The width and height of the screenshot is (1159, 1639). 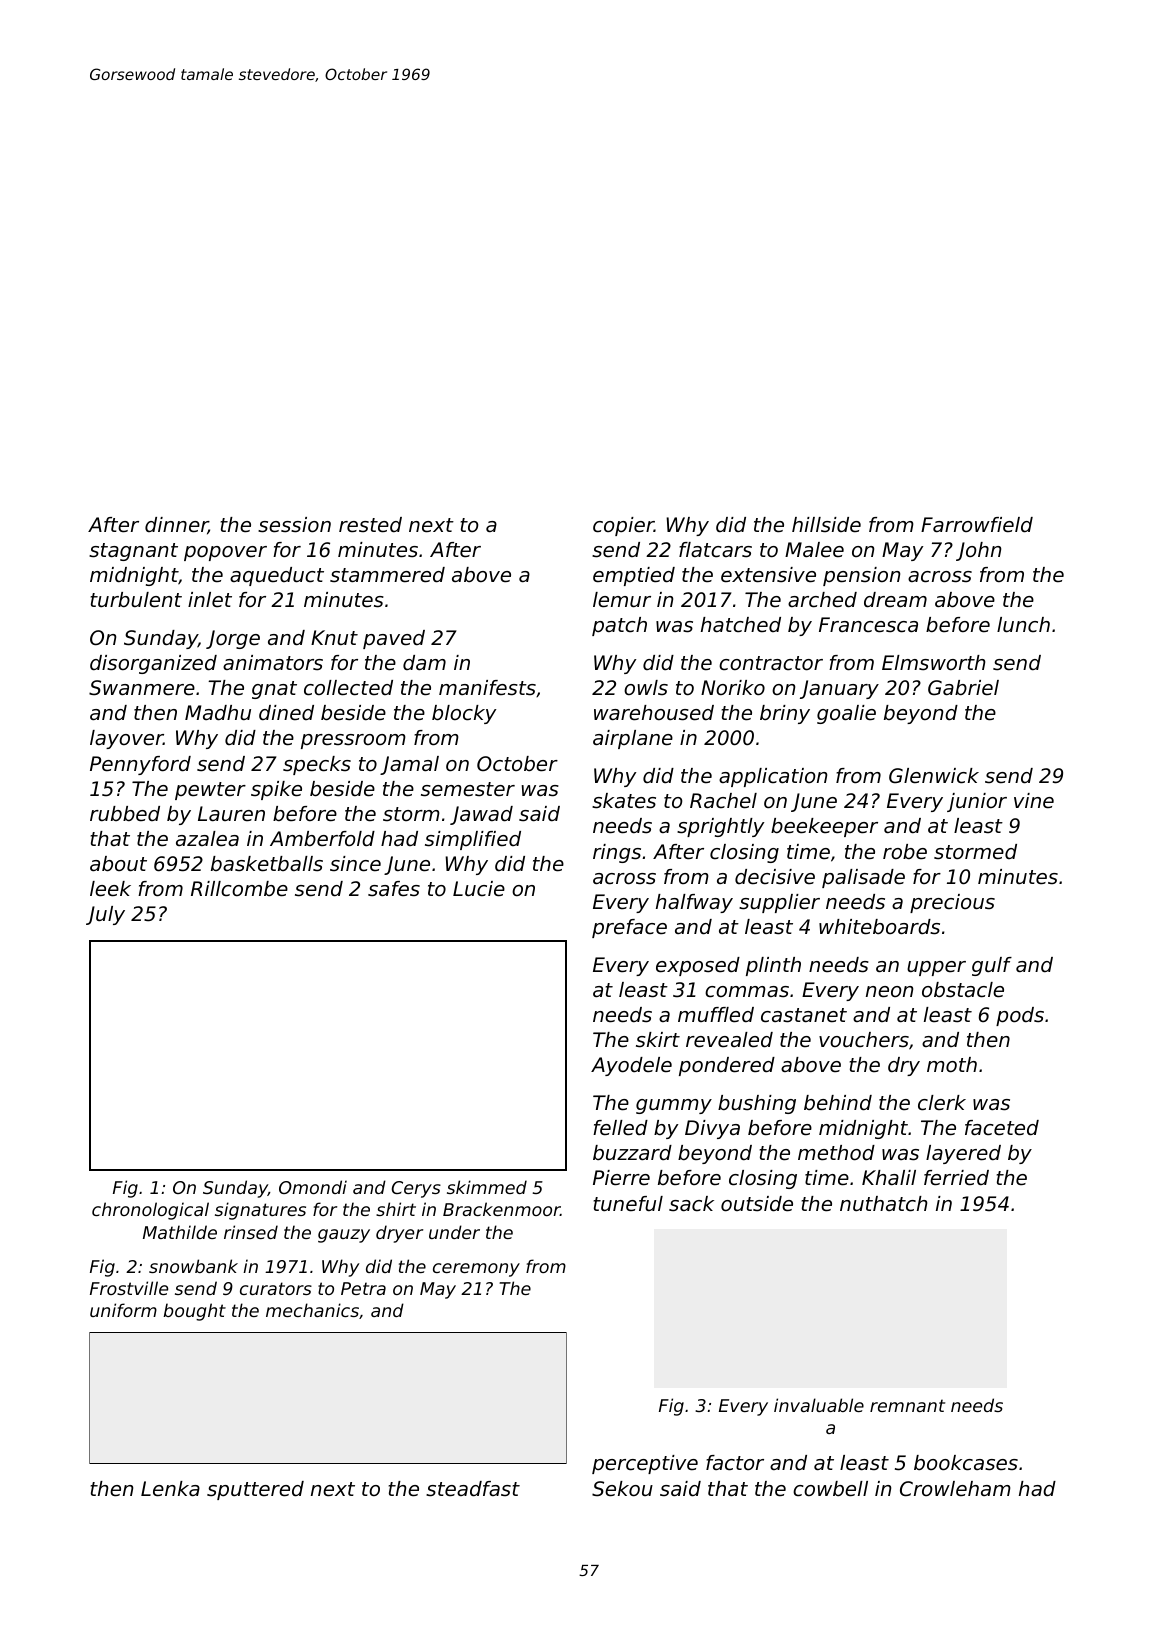 What do you see at coordinates (464, 714) in the screenshot?
I see `blocky` at bounding box center [464, 714].
